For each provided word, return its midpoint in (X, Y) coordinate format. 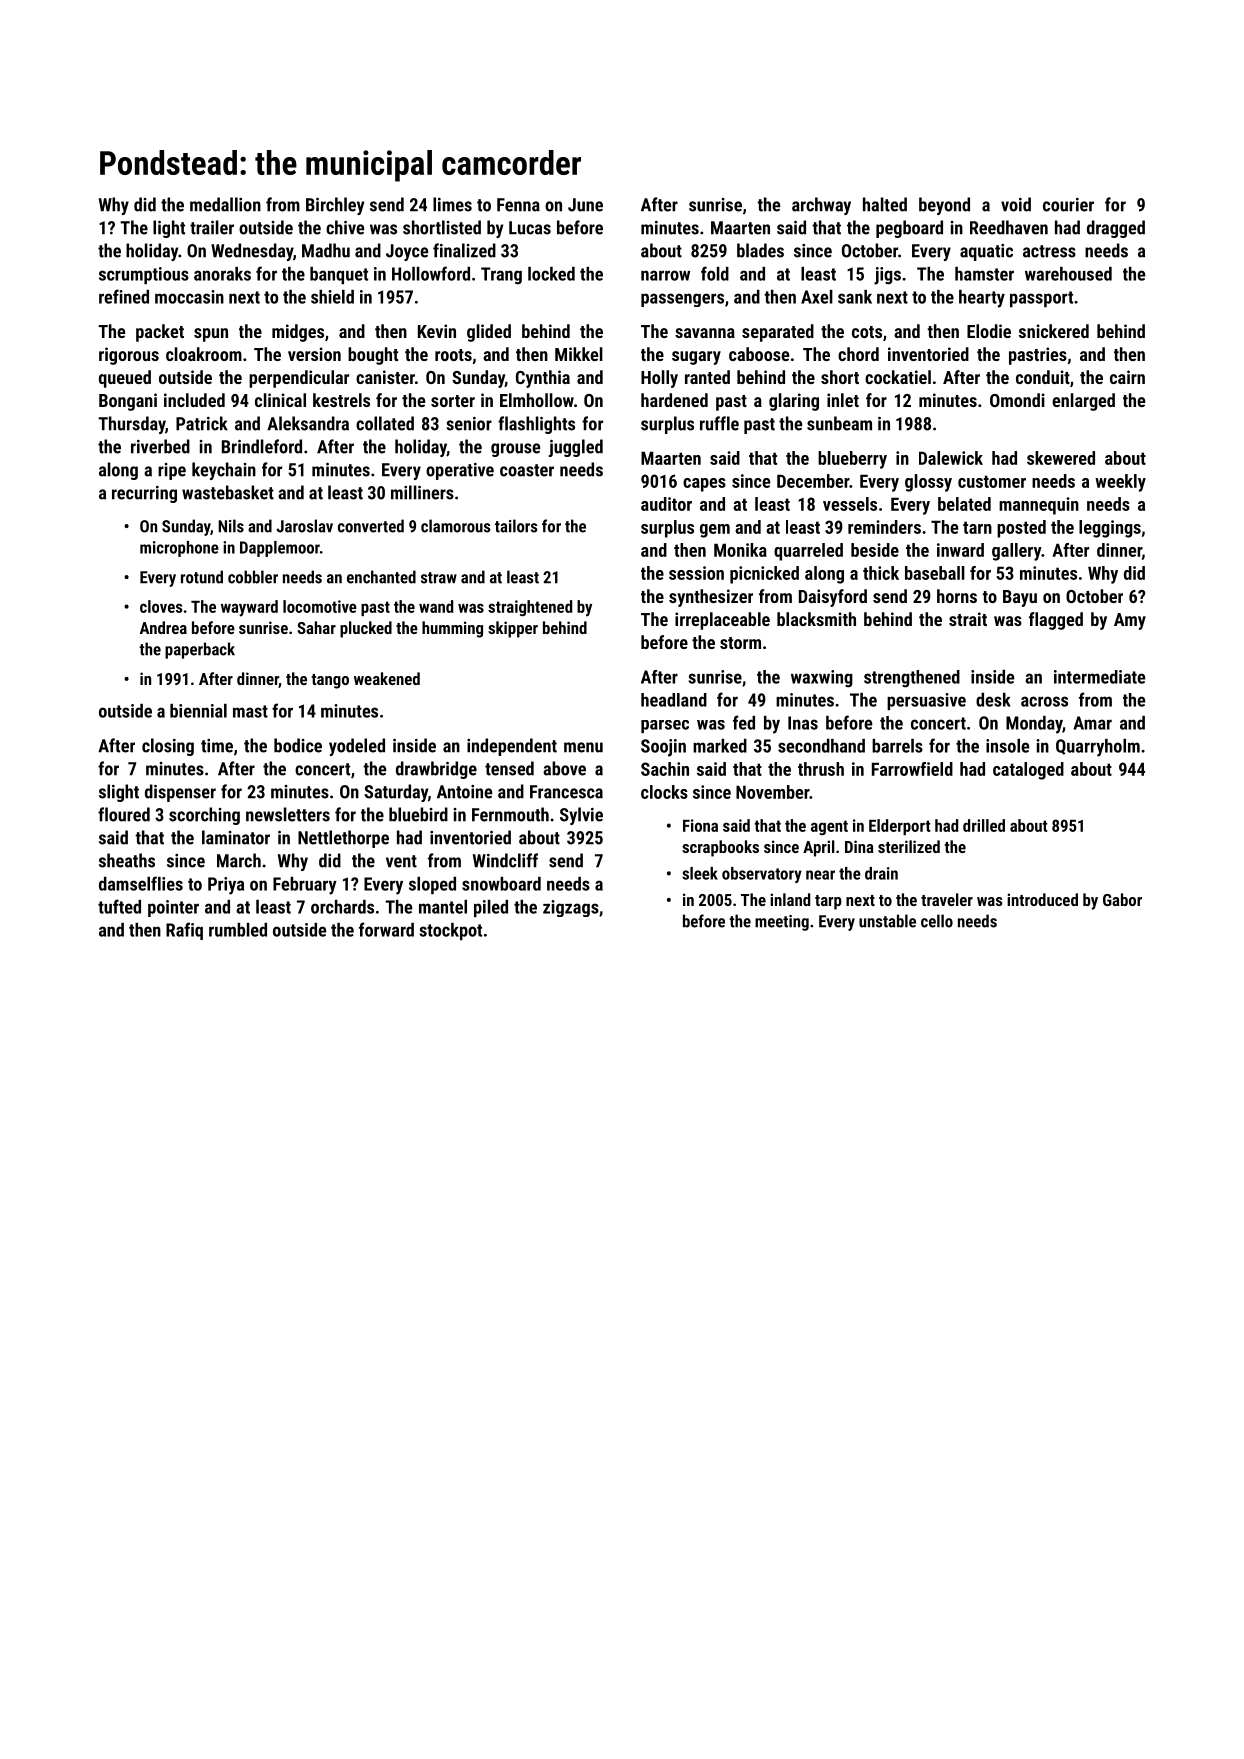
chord (858, 354)
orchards (342, 907)
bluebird (418, 814)
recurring (144, 494)
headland (674, 700)
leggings (1110, 529)
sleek (700, 873)
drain (881, 873)
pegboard (909, 229)
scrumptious (144, 275)
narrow (665, 275)
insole (1007, 746)
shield (332, 297)
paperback (200, 650)
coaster (527, 470)
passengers (682, 300)
